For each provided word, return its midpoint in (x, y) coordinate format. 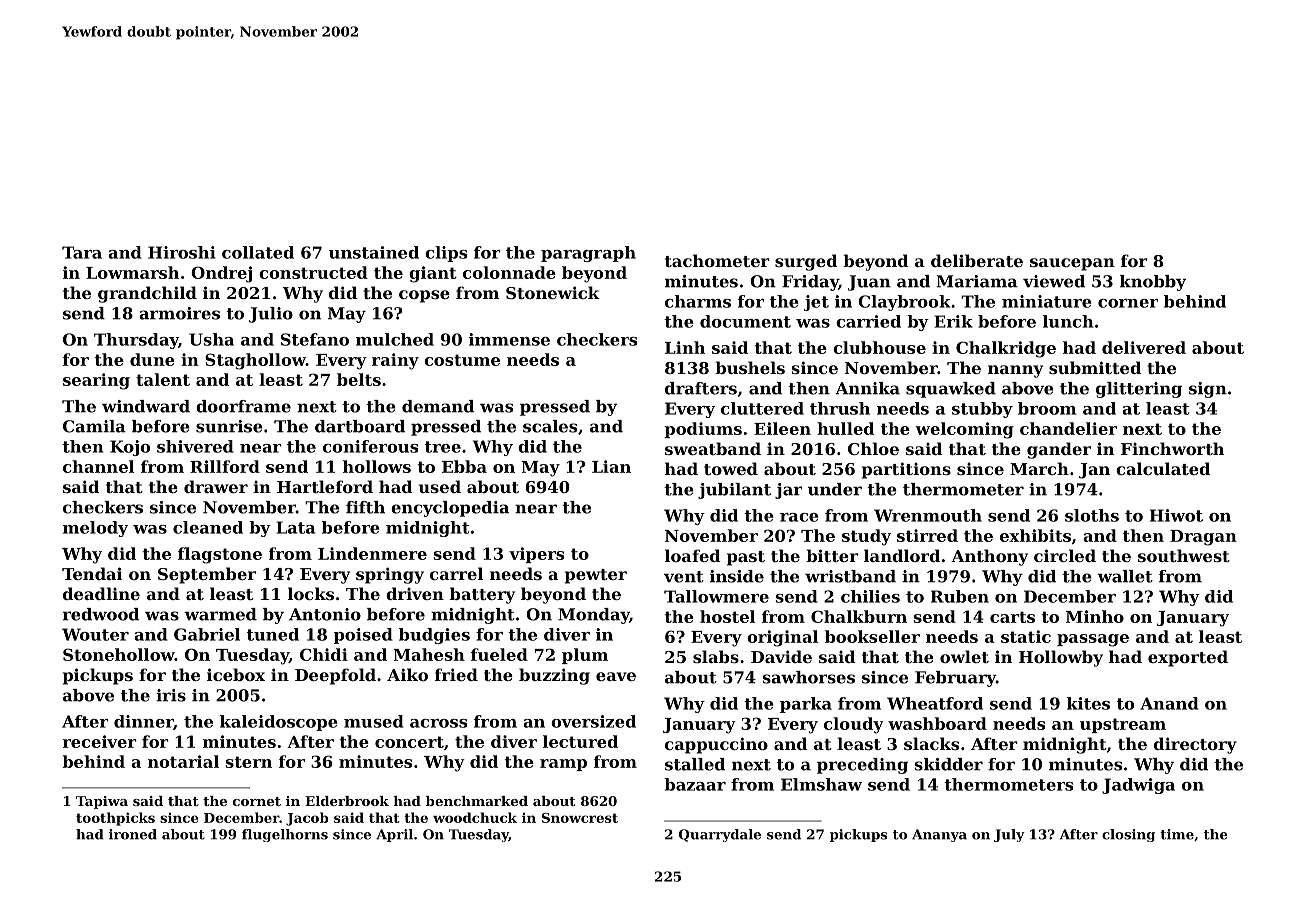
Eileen (782, 428)
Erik (953, 321)
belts (359, 379)
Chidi (324, 654)
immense (509, 339)
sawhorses (809, 677)
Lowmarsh (132, 272)
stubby (982, 410)
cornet (257, 801)
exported (1188, 658)
